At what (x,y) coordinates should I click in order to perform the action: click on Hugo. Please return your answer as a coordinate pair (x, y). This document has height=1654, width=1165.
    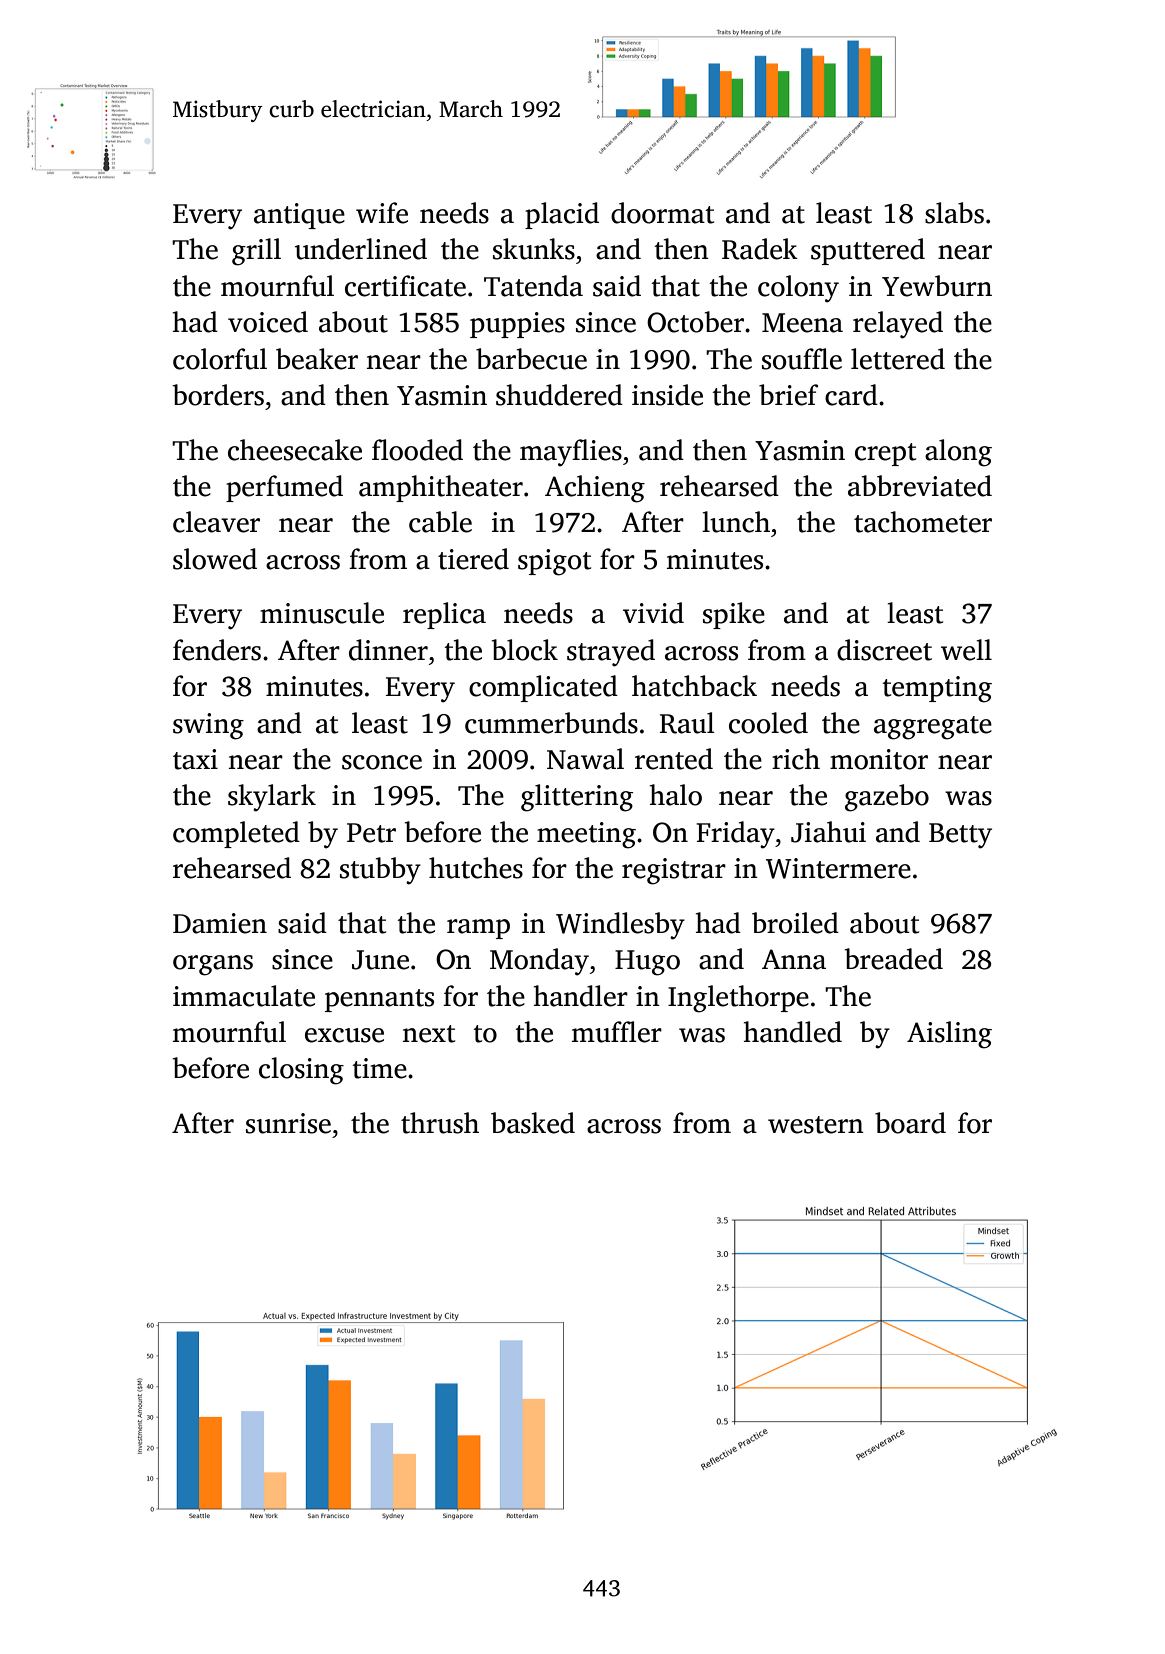
    Looking at the image, I should click on (647, 963).
